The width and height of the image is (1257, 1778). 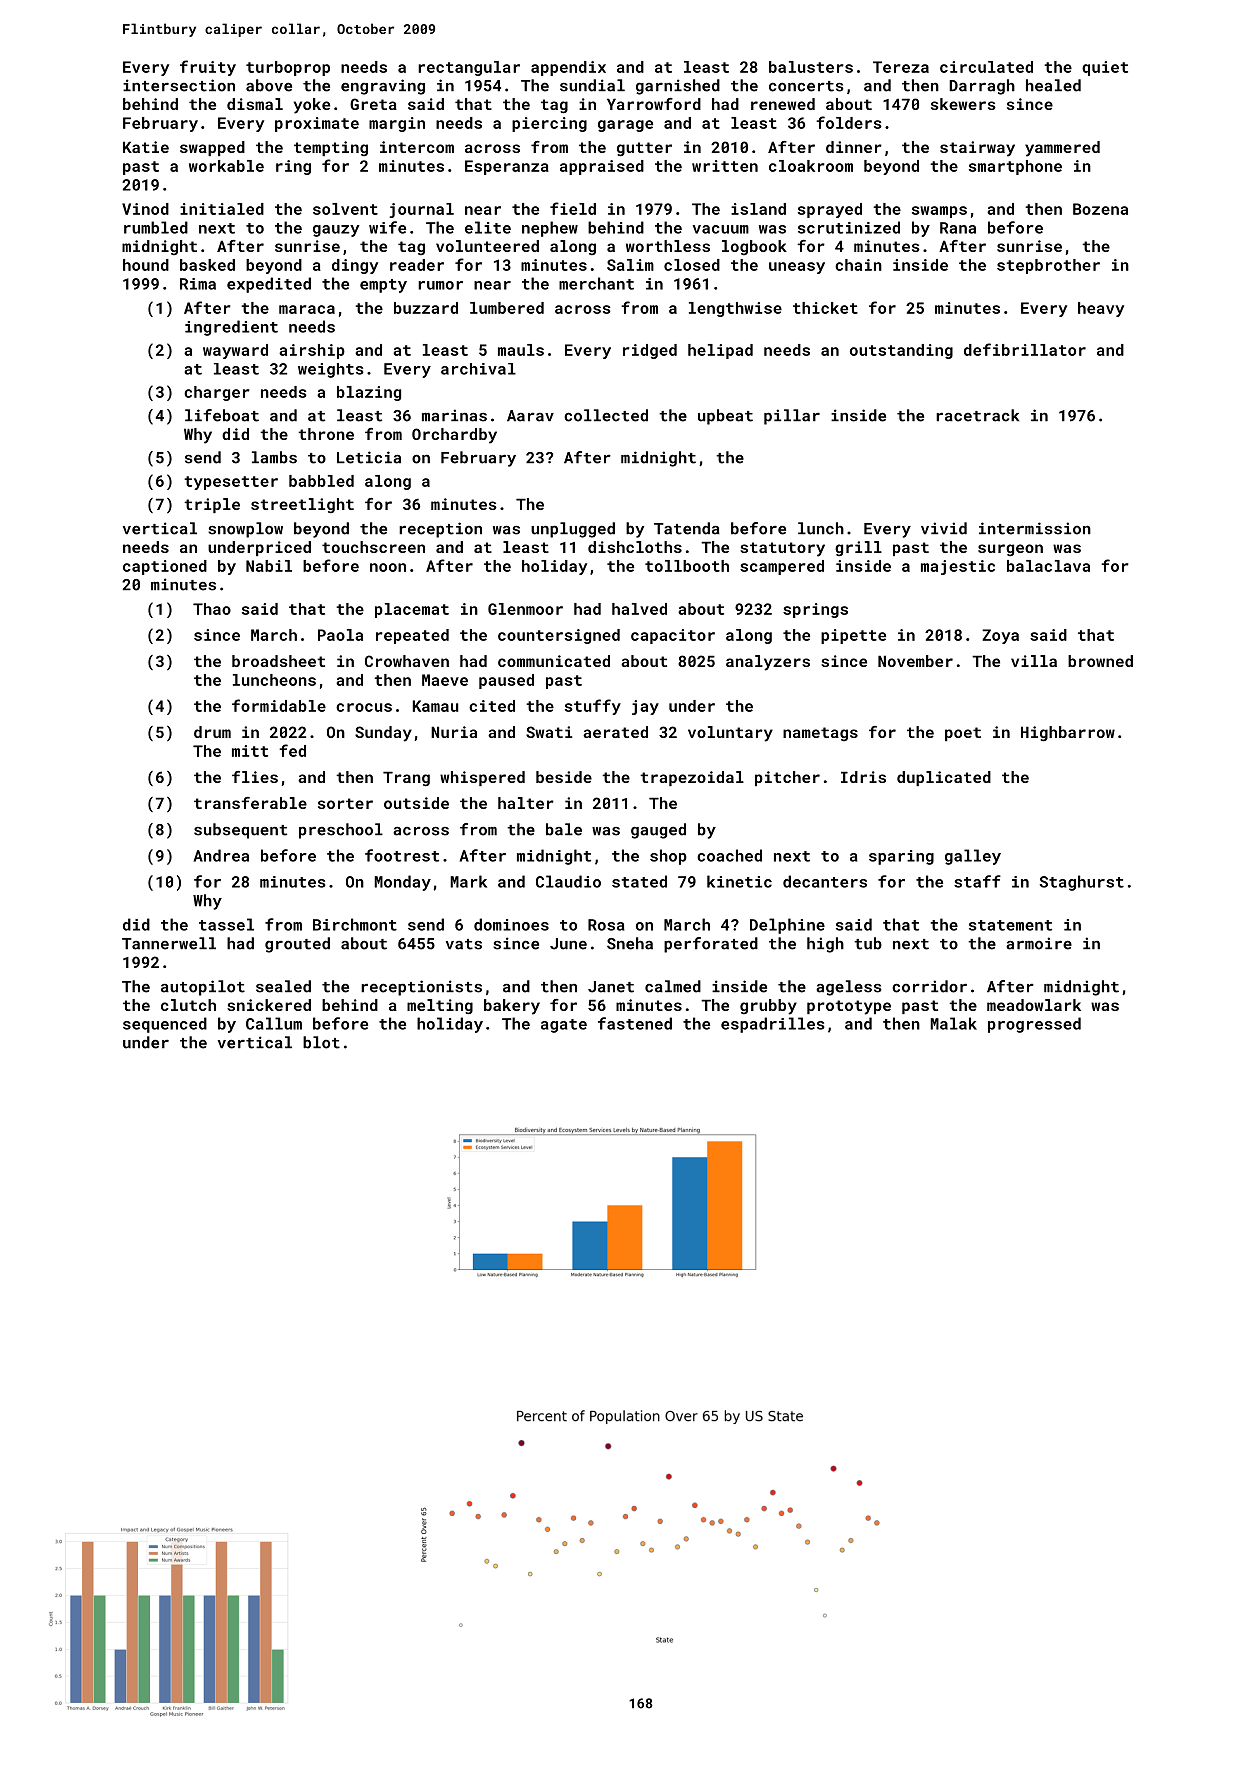 I want to click on poet, so click(x=963, y=734).
